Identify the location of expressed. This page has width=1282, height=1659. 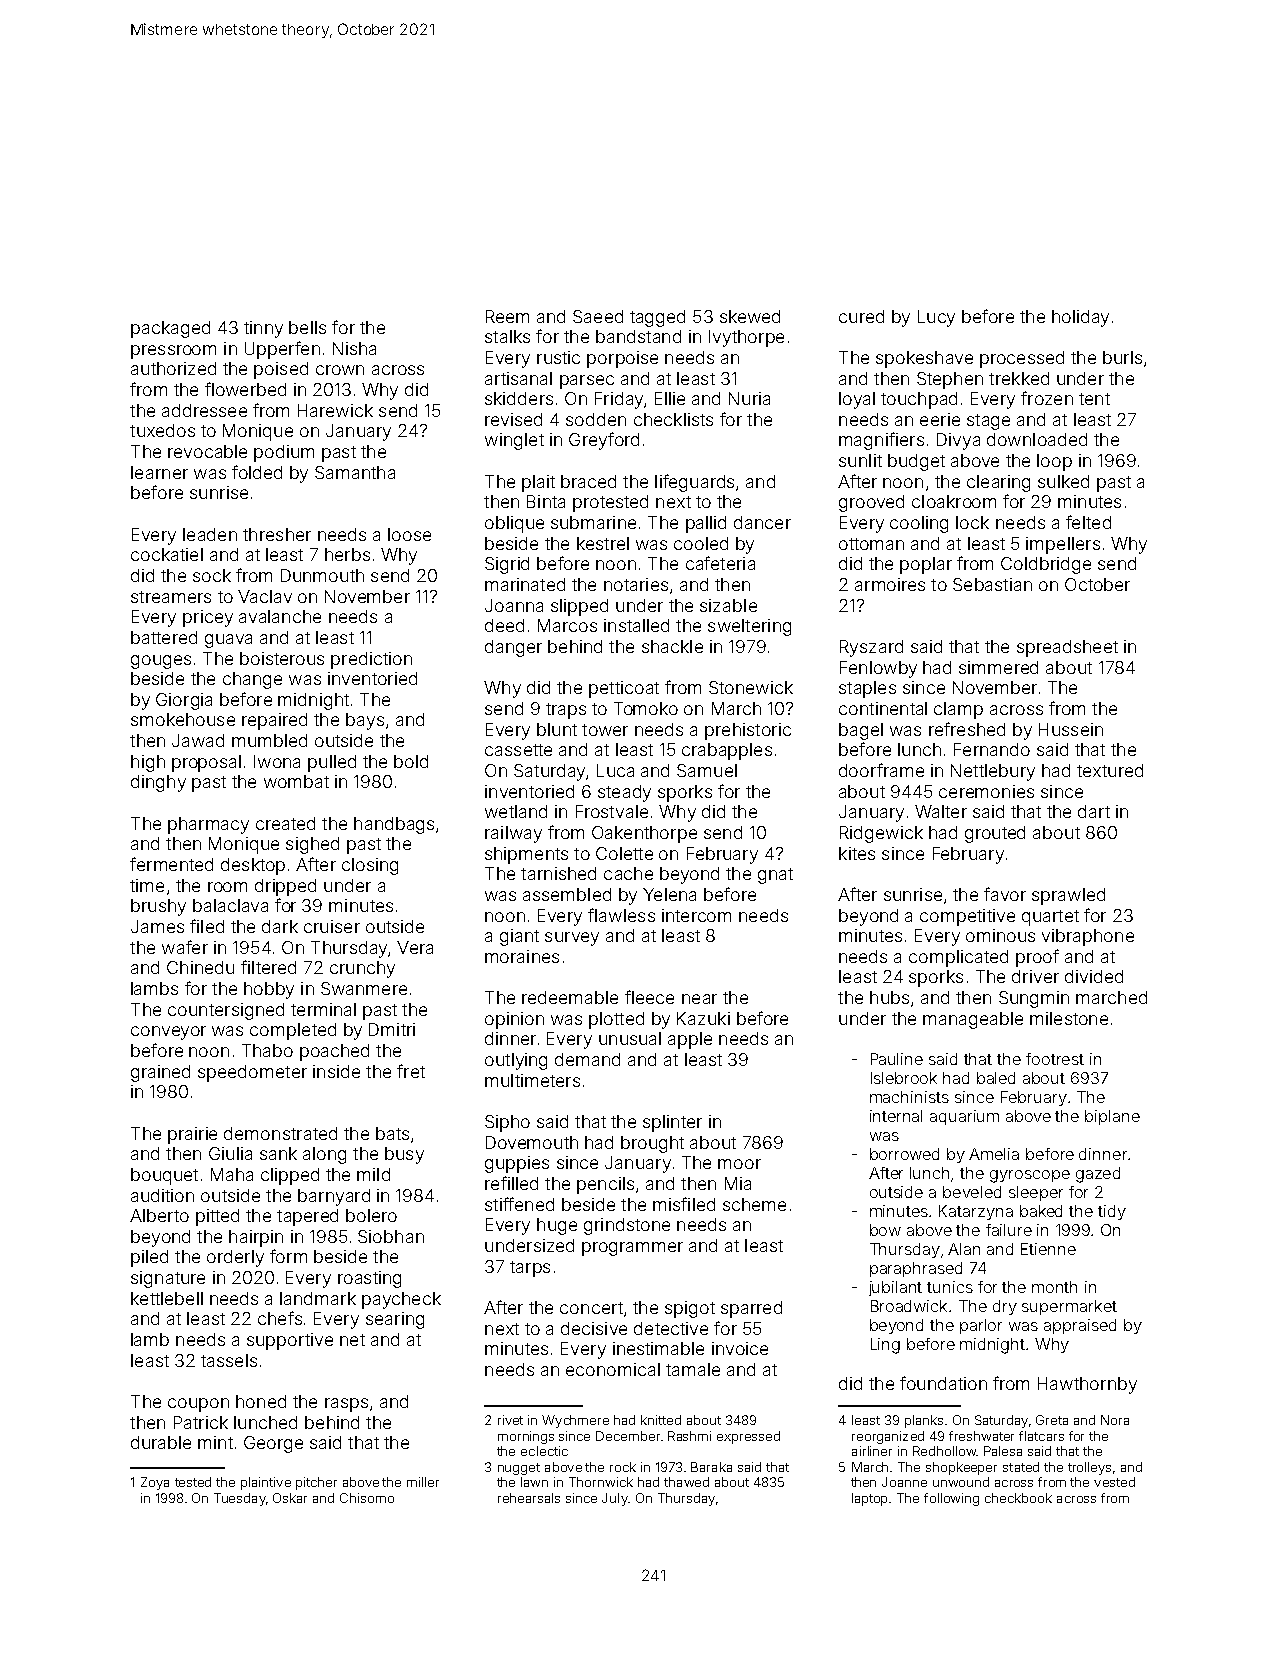
(748, 1437).
